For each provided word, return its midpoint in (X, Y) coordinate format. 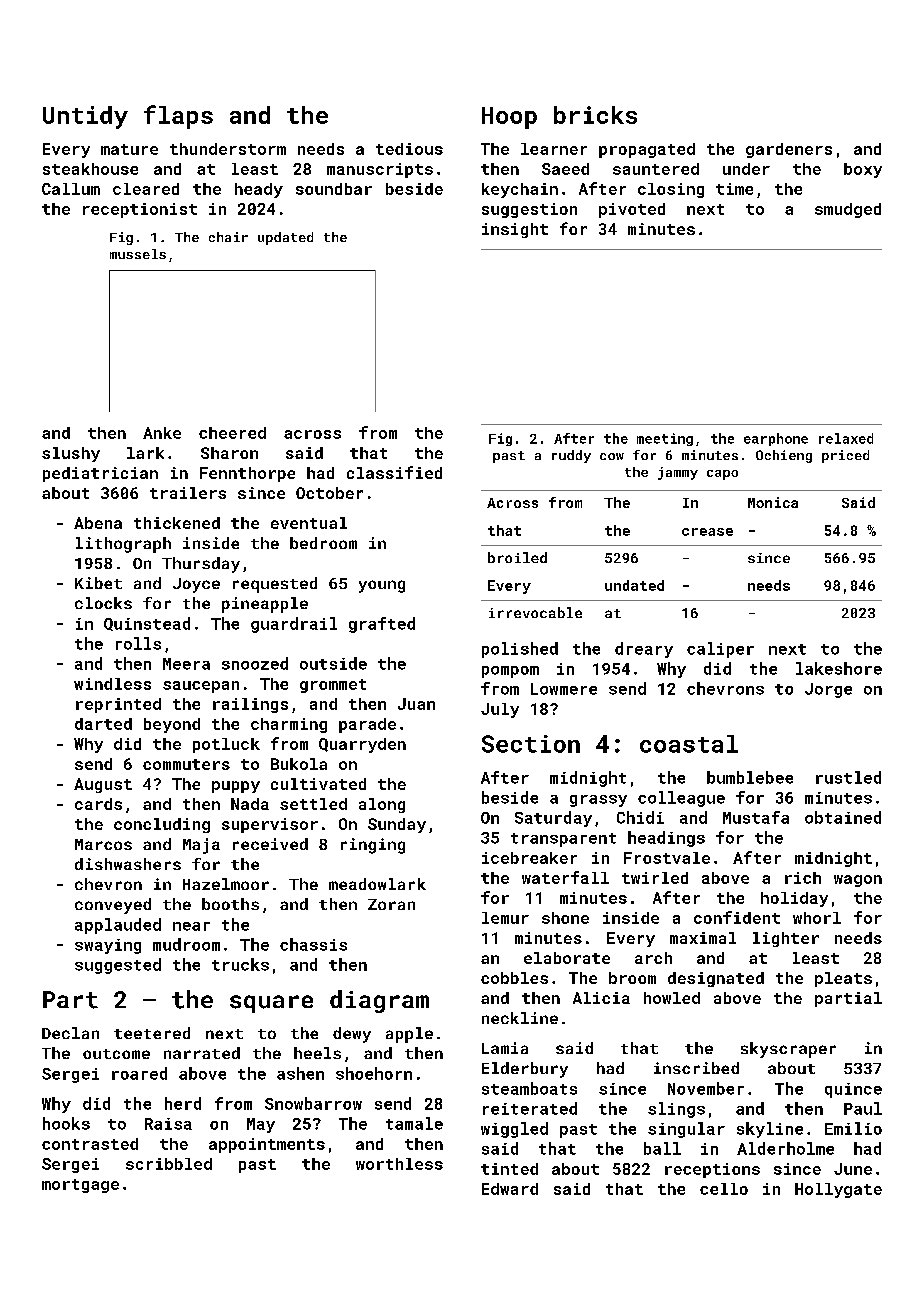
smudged (848, 210)
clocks (103, 603)
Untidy (85, 117)
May (261, 1125)
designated (716, 979)
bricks (595, 115)
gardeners (789, 150)
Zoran (391, 904)
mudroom (186, 944)
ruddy (571, 456)
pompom (510, 672)
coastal (689, 744)
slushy (71, 454)
